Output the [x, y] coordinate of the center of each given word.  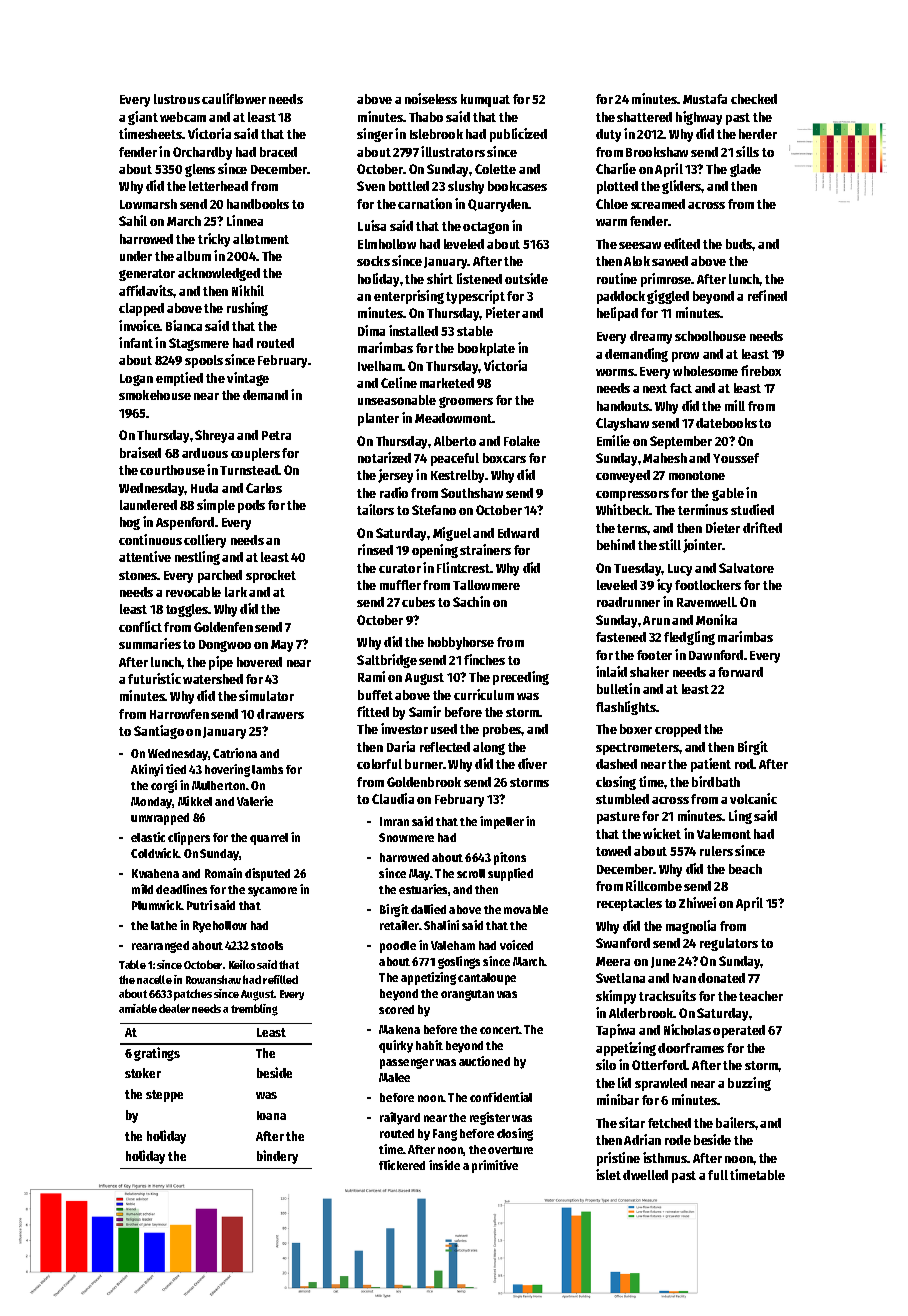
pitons [510, 858]
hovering [227, 770]
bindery [277, 1157]
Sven [371, 186]
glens [200, 170]
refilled [280, 979]
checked [754, 99]
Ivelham [380, 366]
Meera [613, 961]
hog [130, 523]
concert [500, 1030]
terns [632, 528]
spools [204, 361]
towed [613, 851]
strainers [485, 549]
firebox [761, 370]
